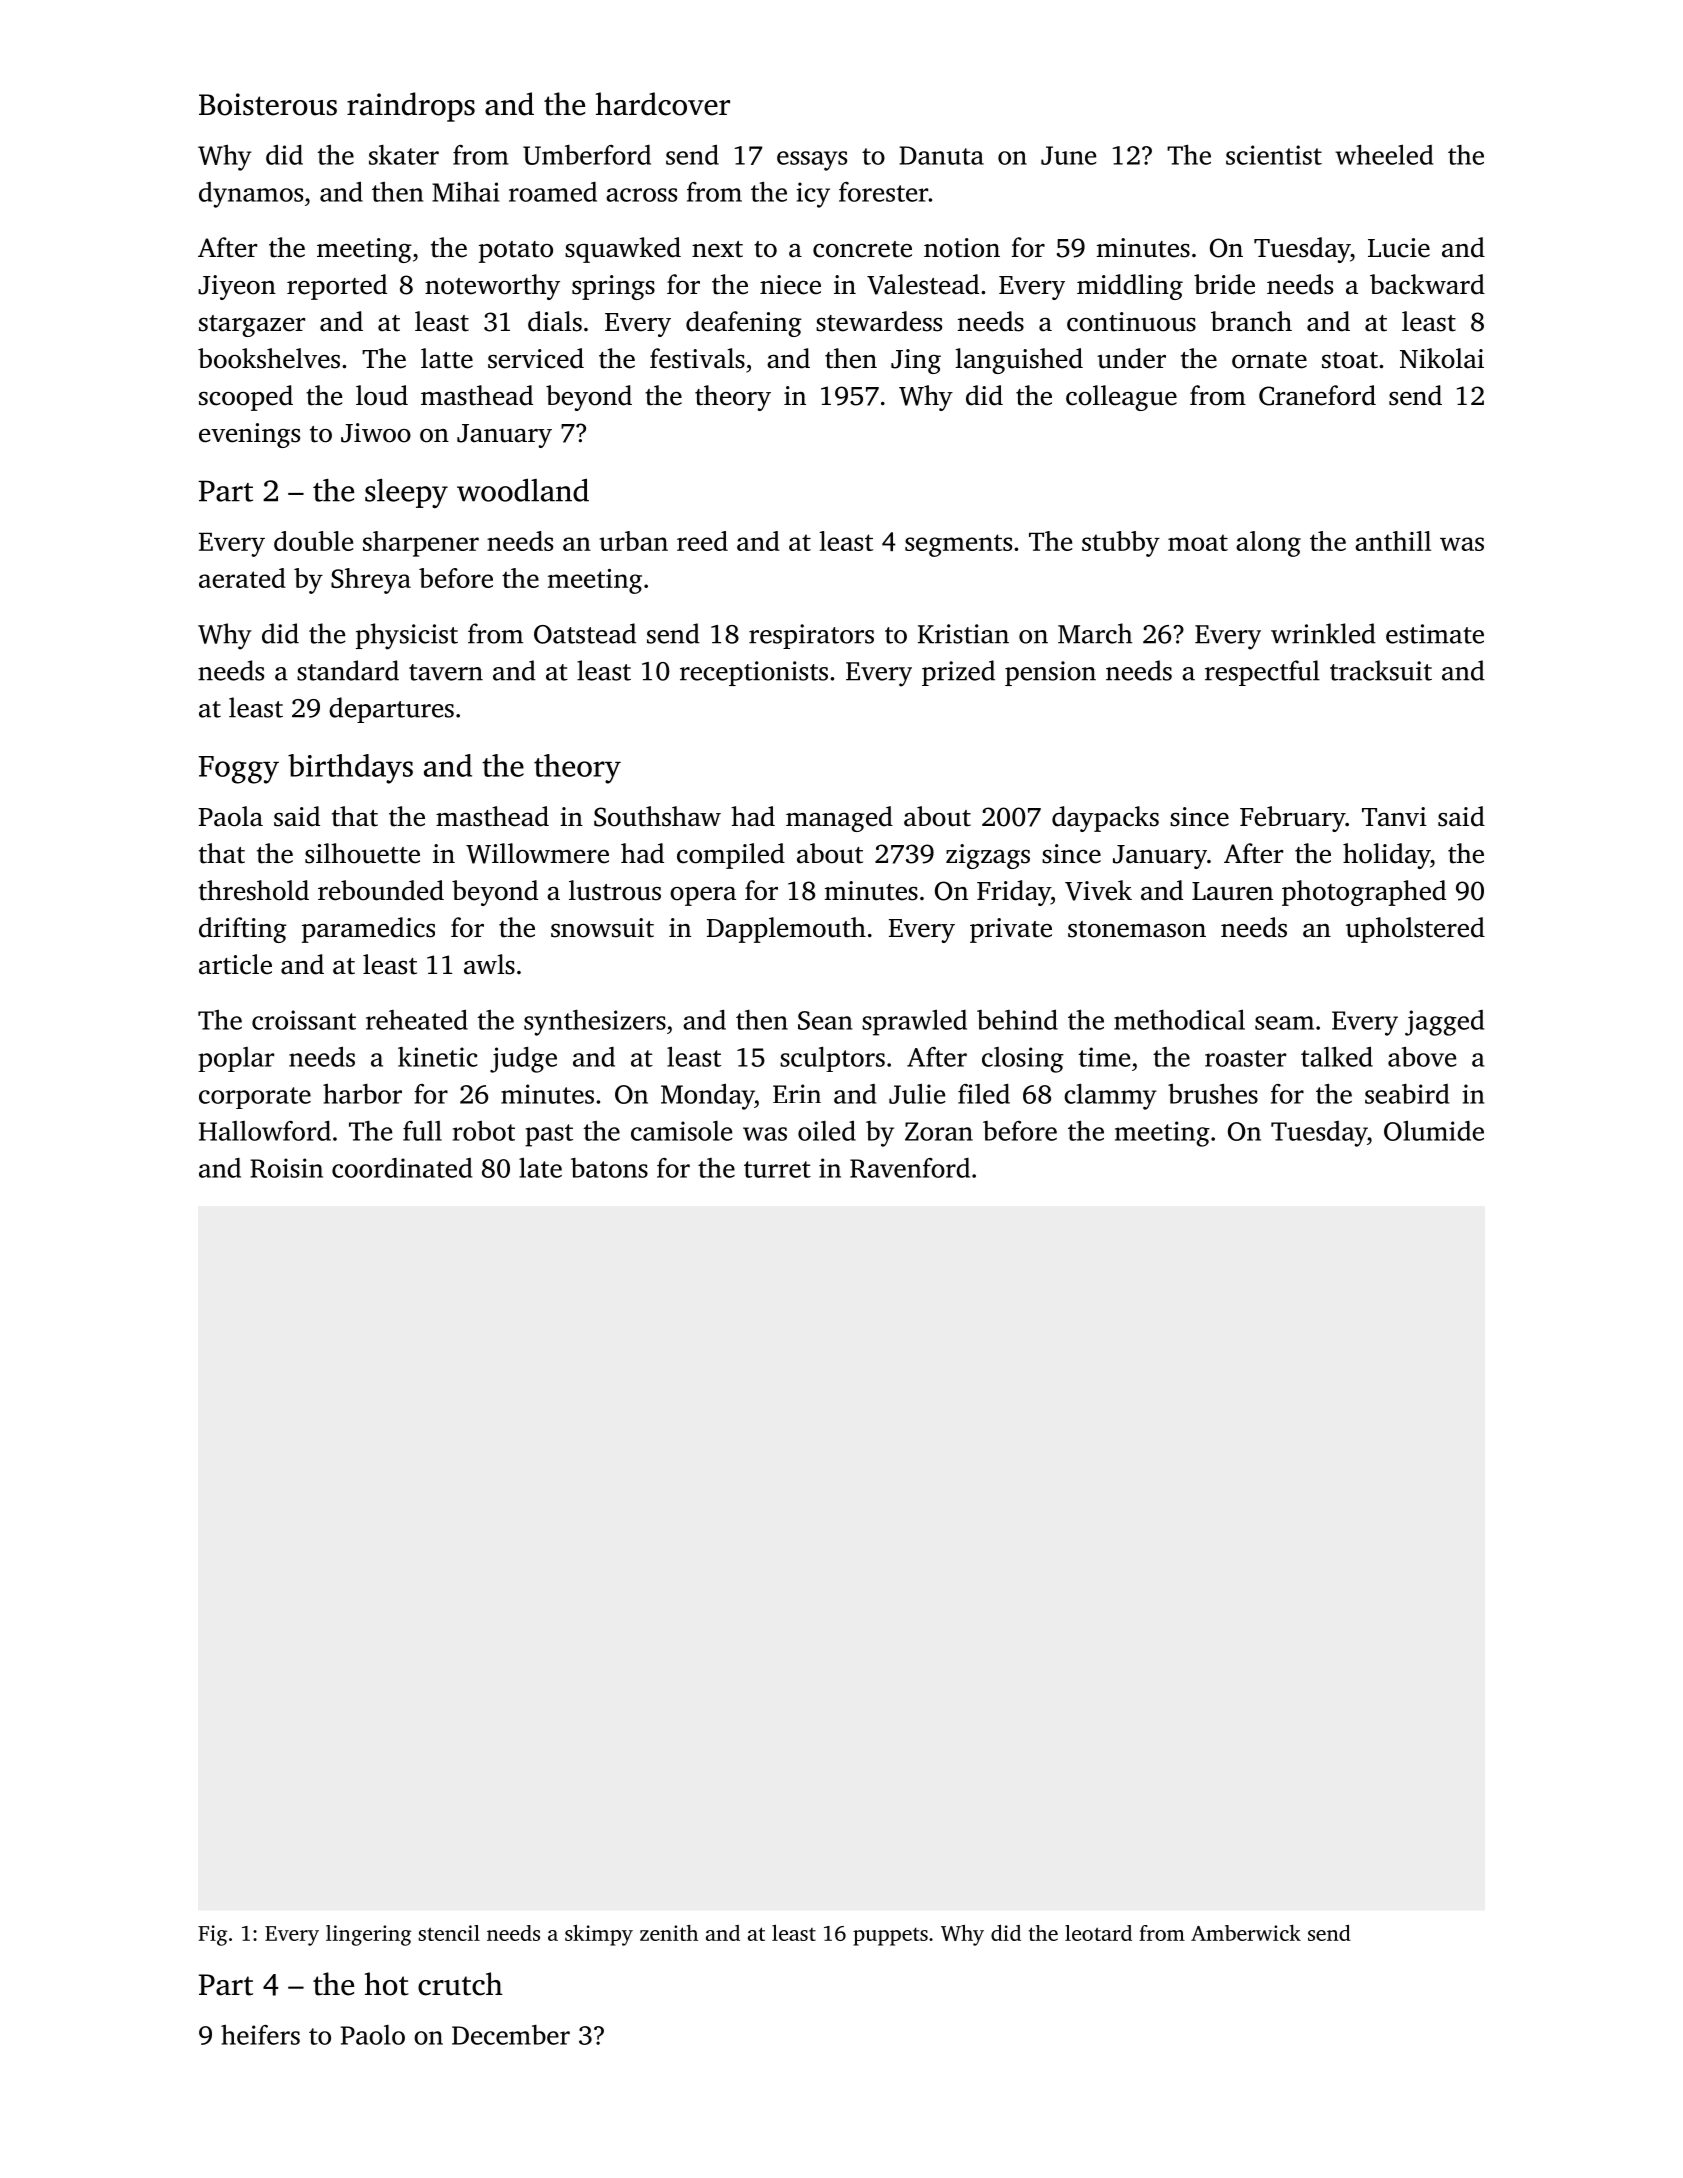 The height and width of the screenshot is (2178, 1683). Describe the element at coordinates (313, 541) in the screenshot. I see `double` at that location.
